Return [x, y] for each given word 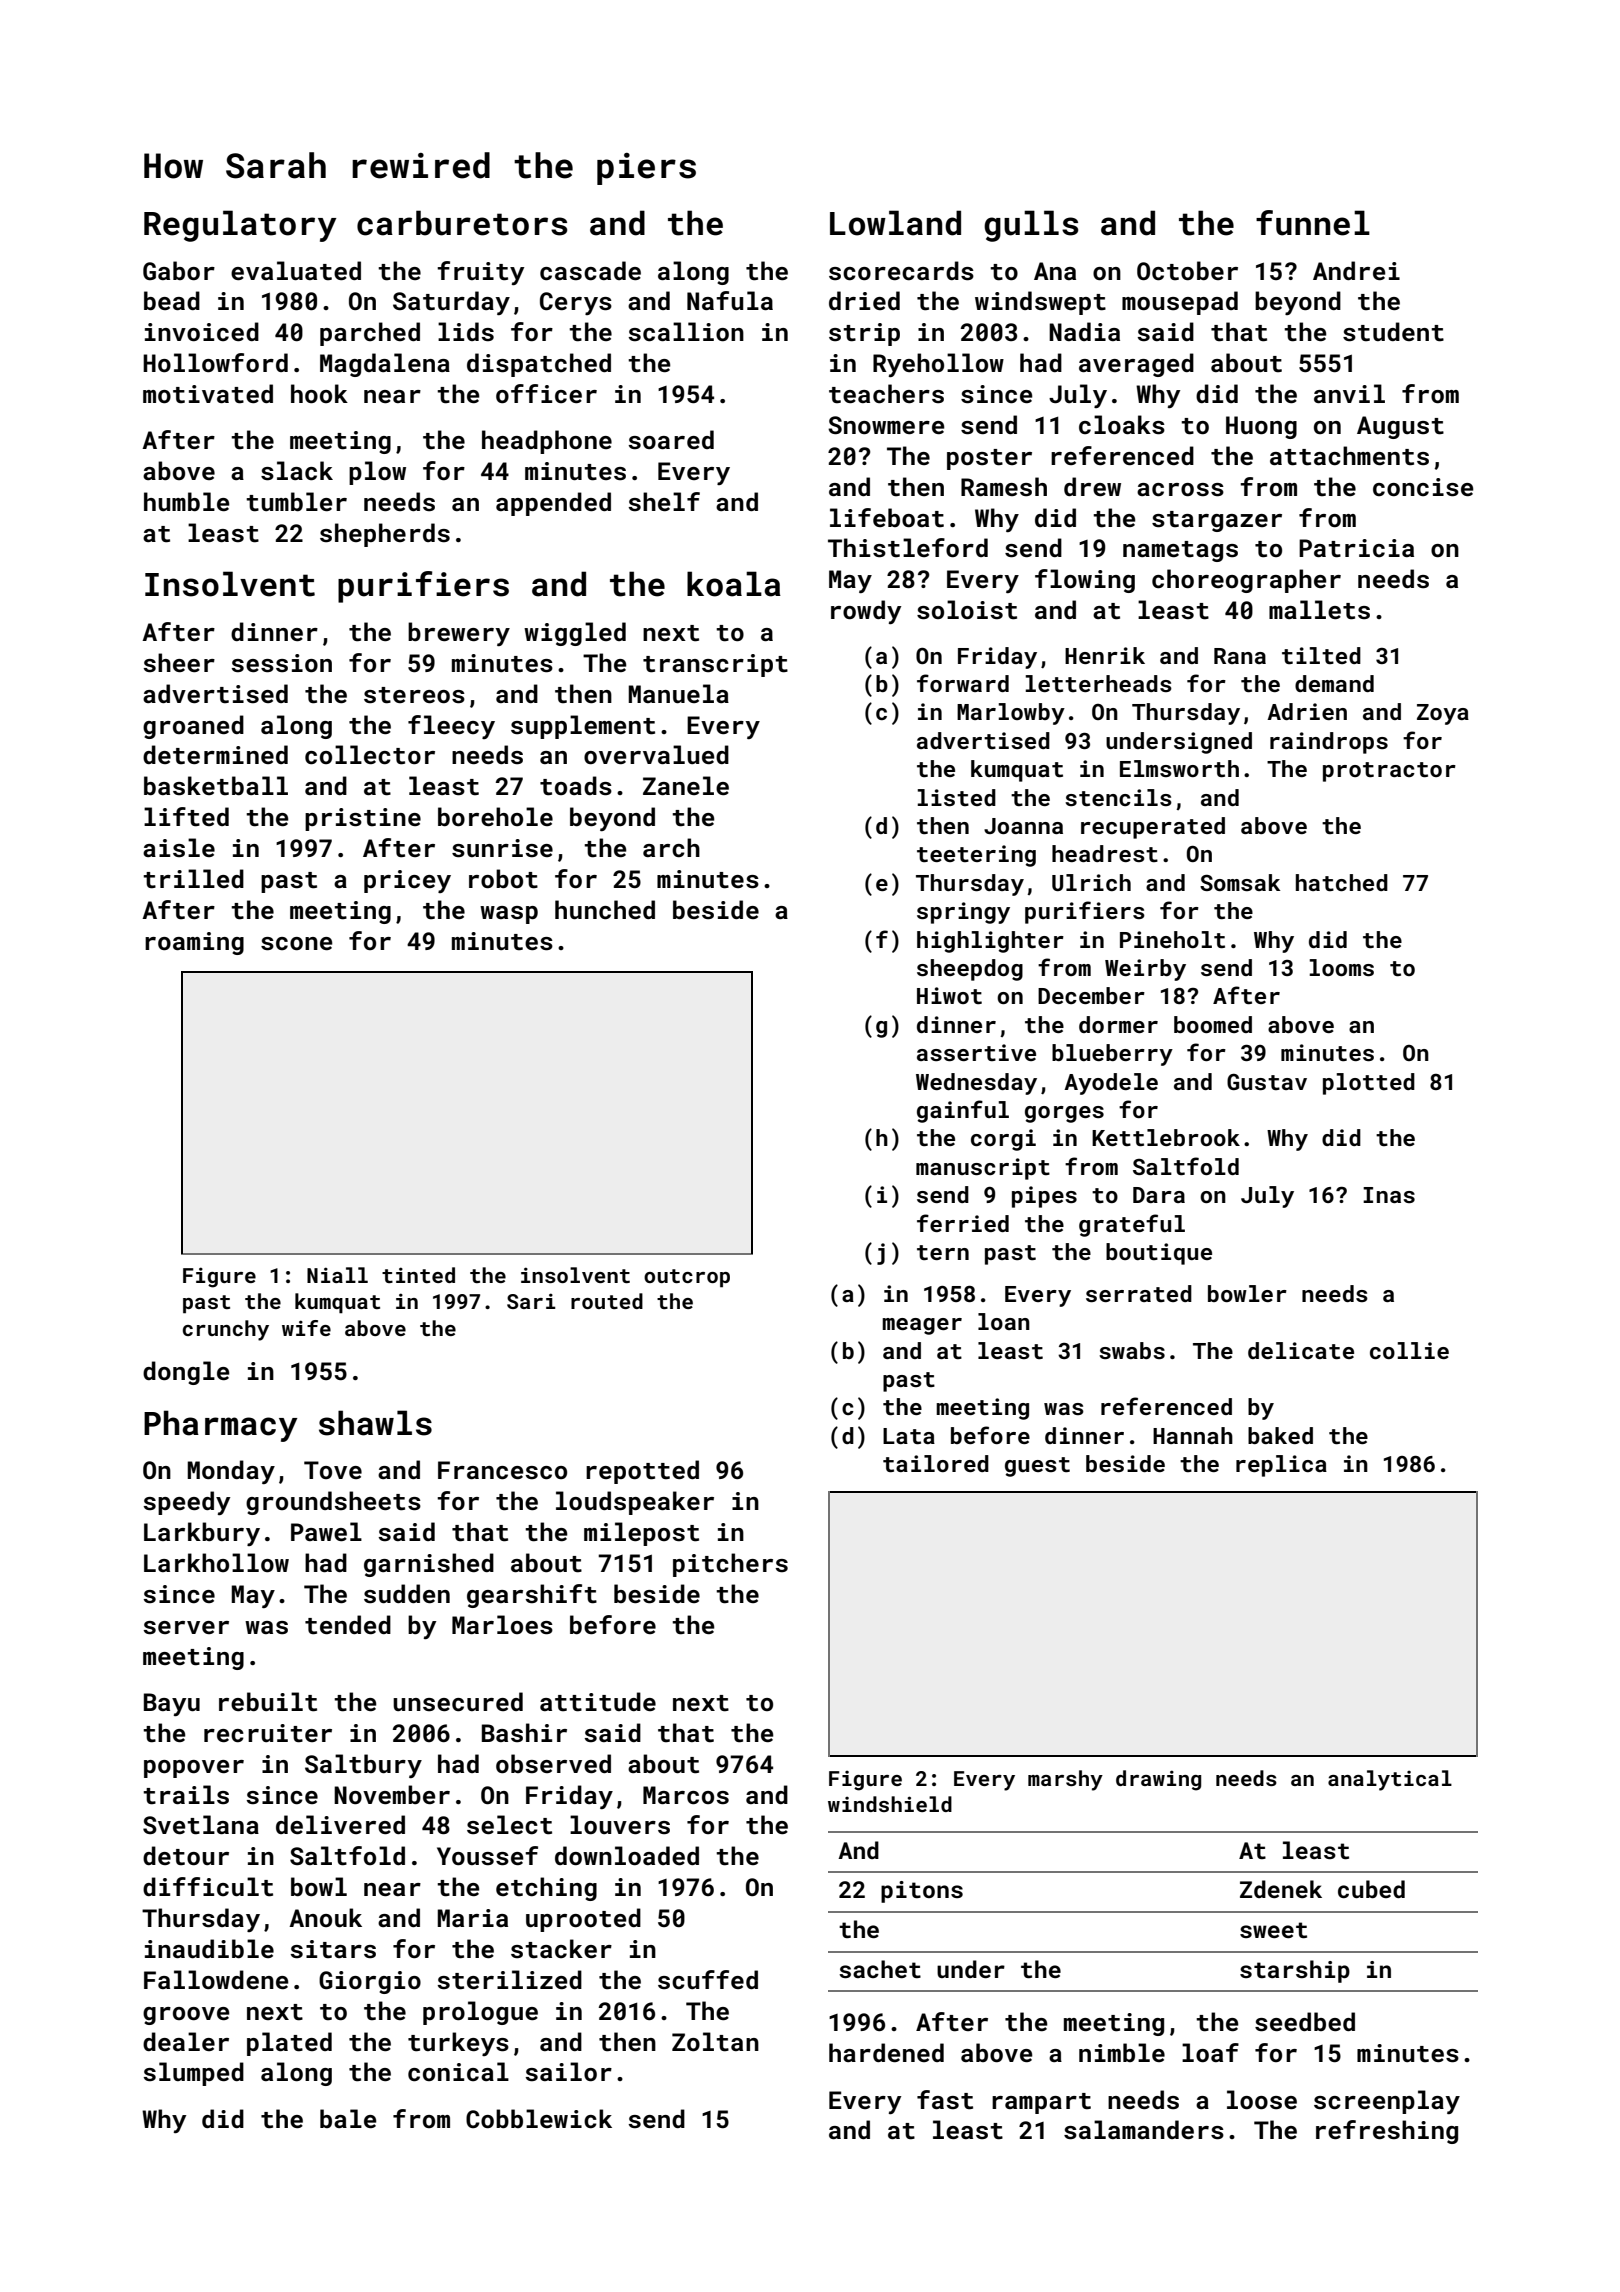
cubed [1371, 1889]
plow [377, 473]
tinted [418, 1275]
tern [943, 1252]
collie [1409, 1350]
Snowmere [886, 425]
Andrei [1356, 270]
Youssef [487, 1856]
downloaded [627, 1855]
